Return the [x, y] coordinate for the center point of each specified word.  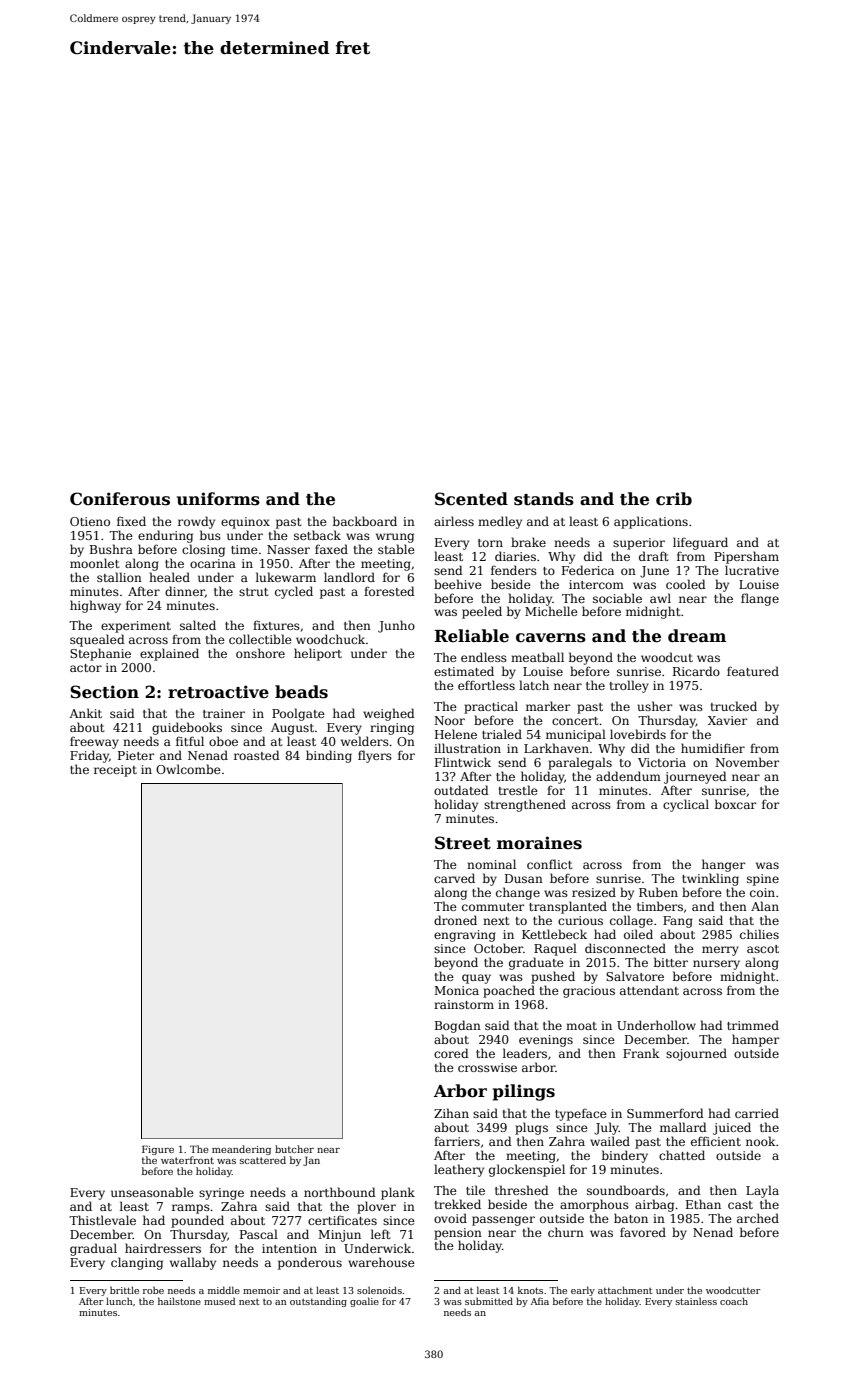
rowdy [196, 522]
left [381, 1234]
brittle [124, 1290]
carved [454, 878]
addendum [628, 776]
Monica [456, 990]
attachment [625, 1290]
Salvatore [635, 976]
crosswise [487, 1067]
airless [454, 521]
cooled [686, 584]
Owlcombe [188, 769]
